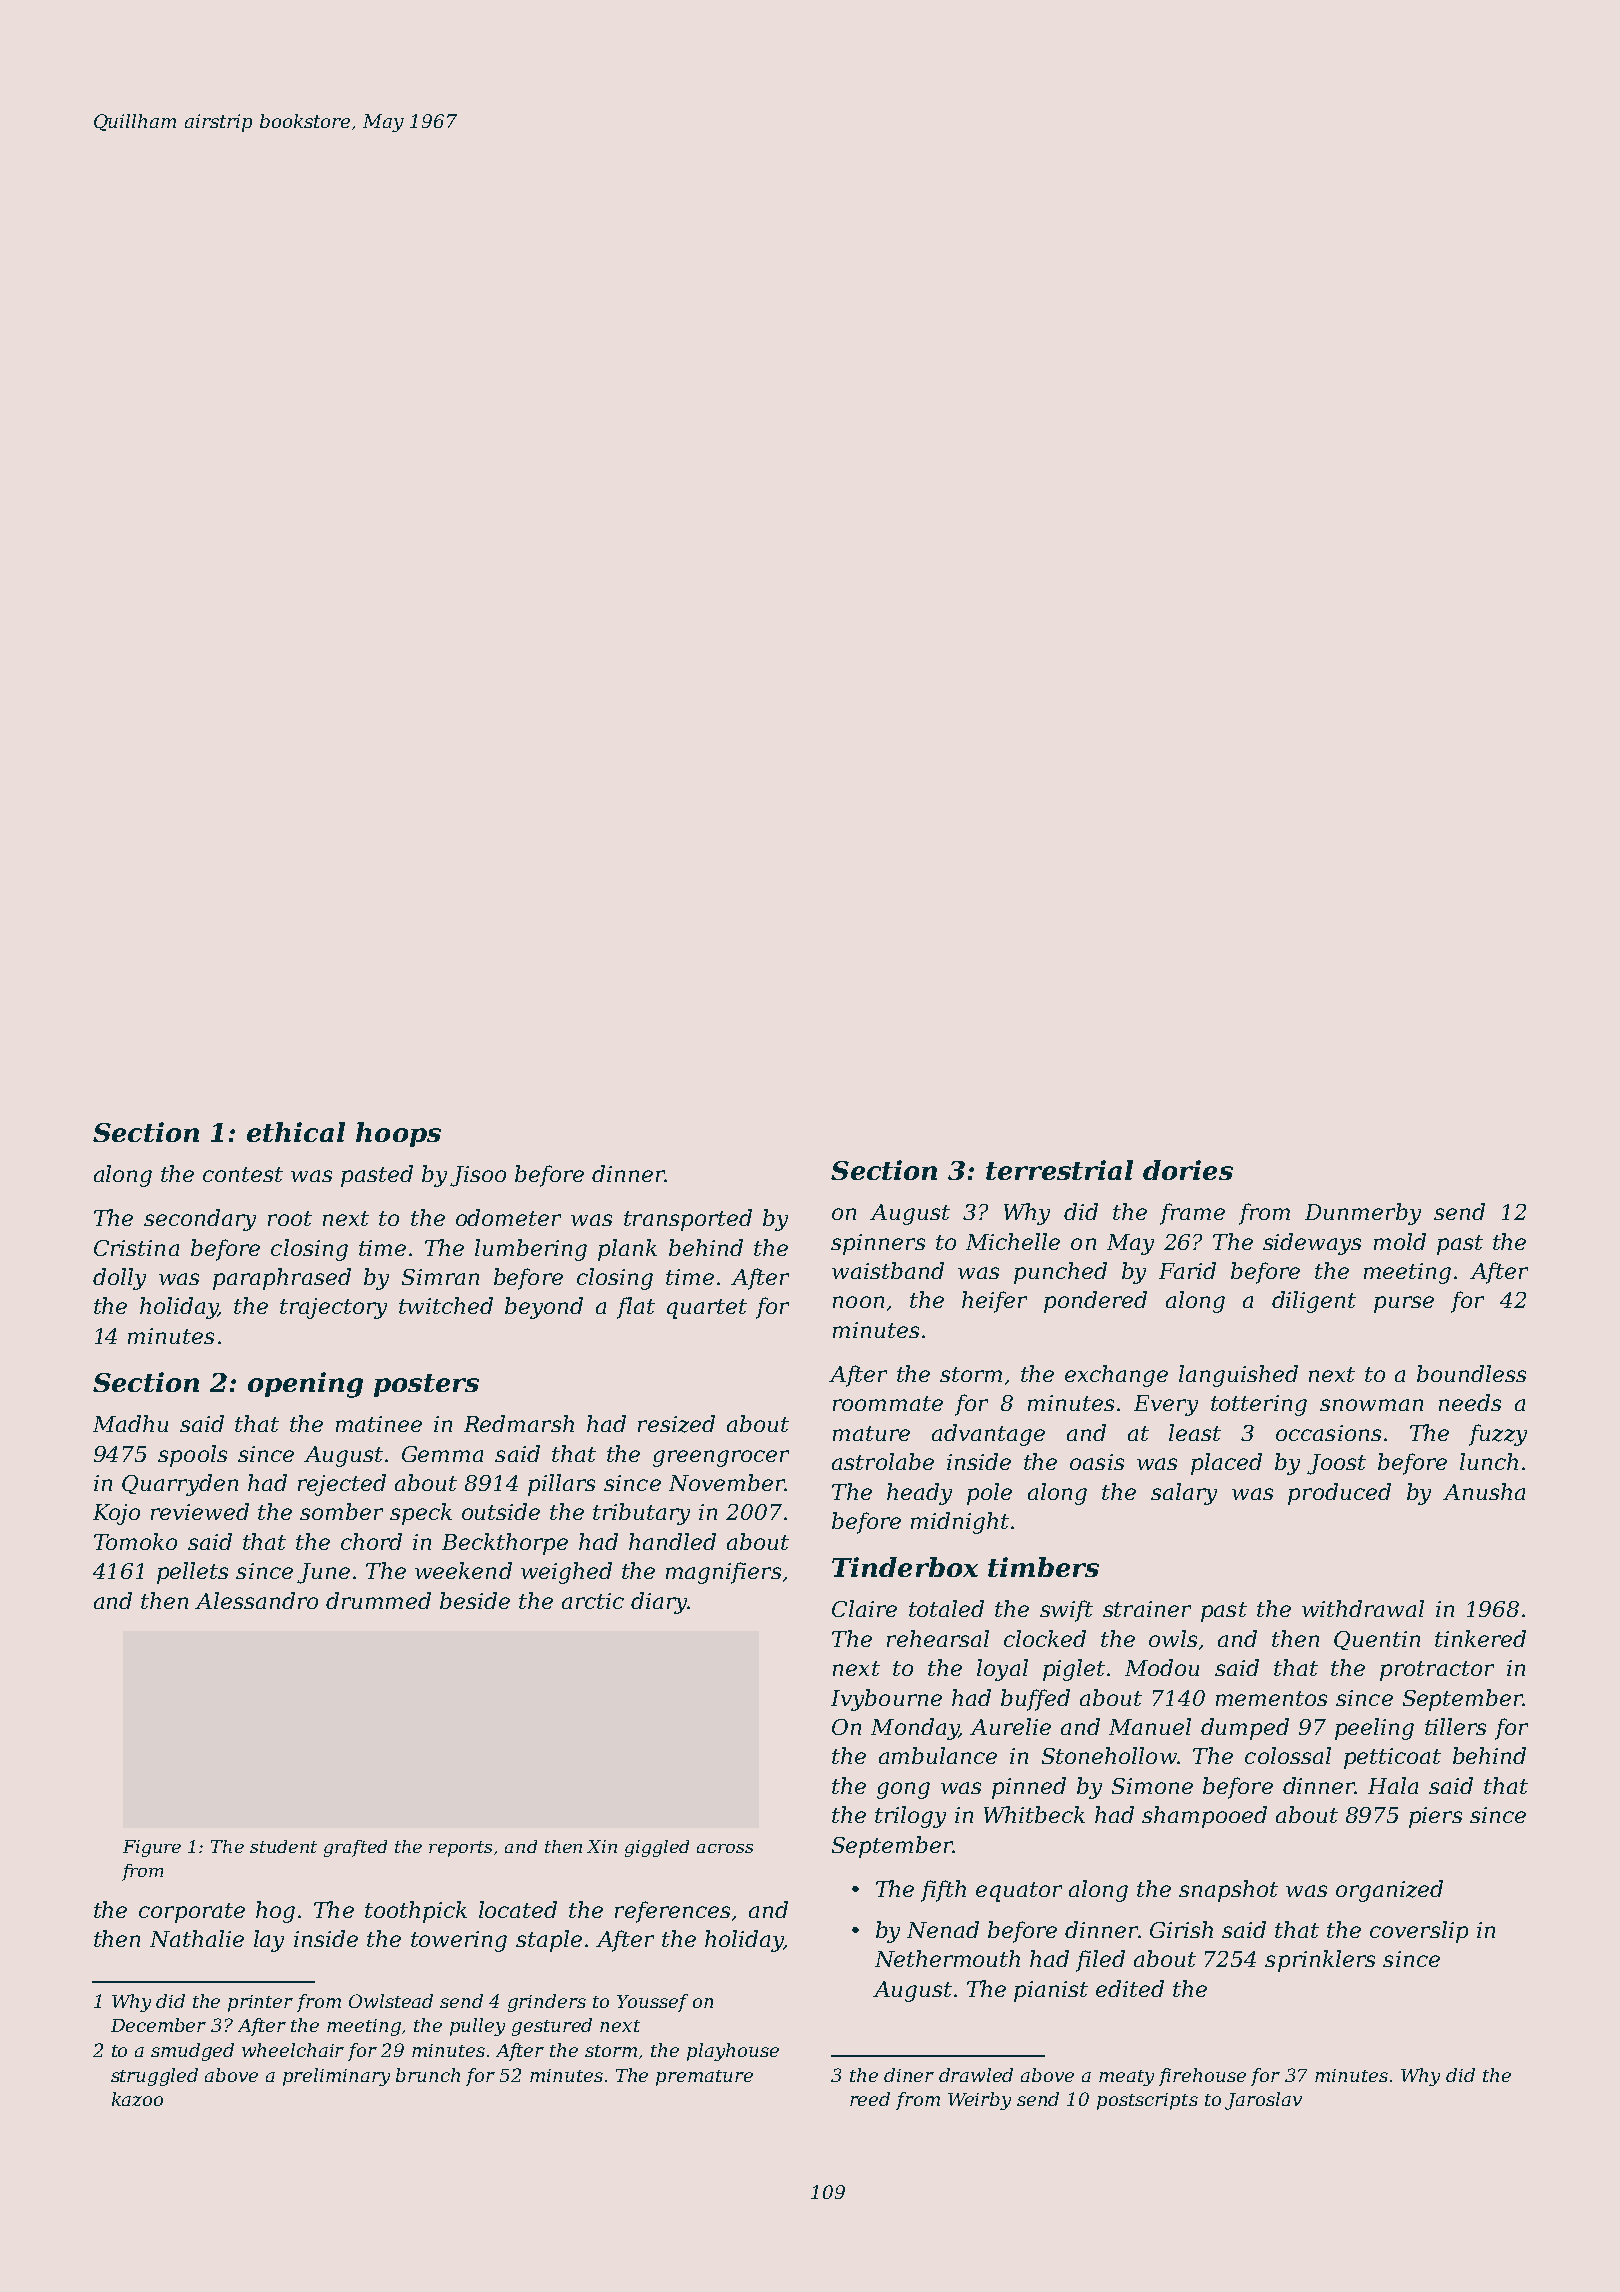 This image has height=2292, width=1620. I want to click on Simran, so click(440, 1277).
